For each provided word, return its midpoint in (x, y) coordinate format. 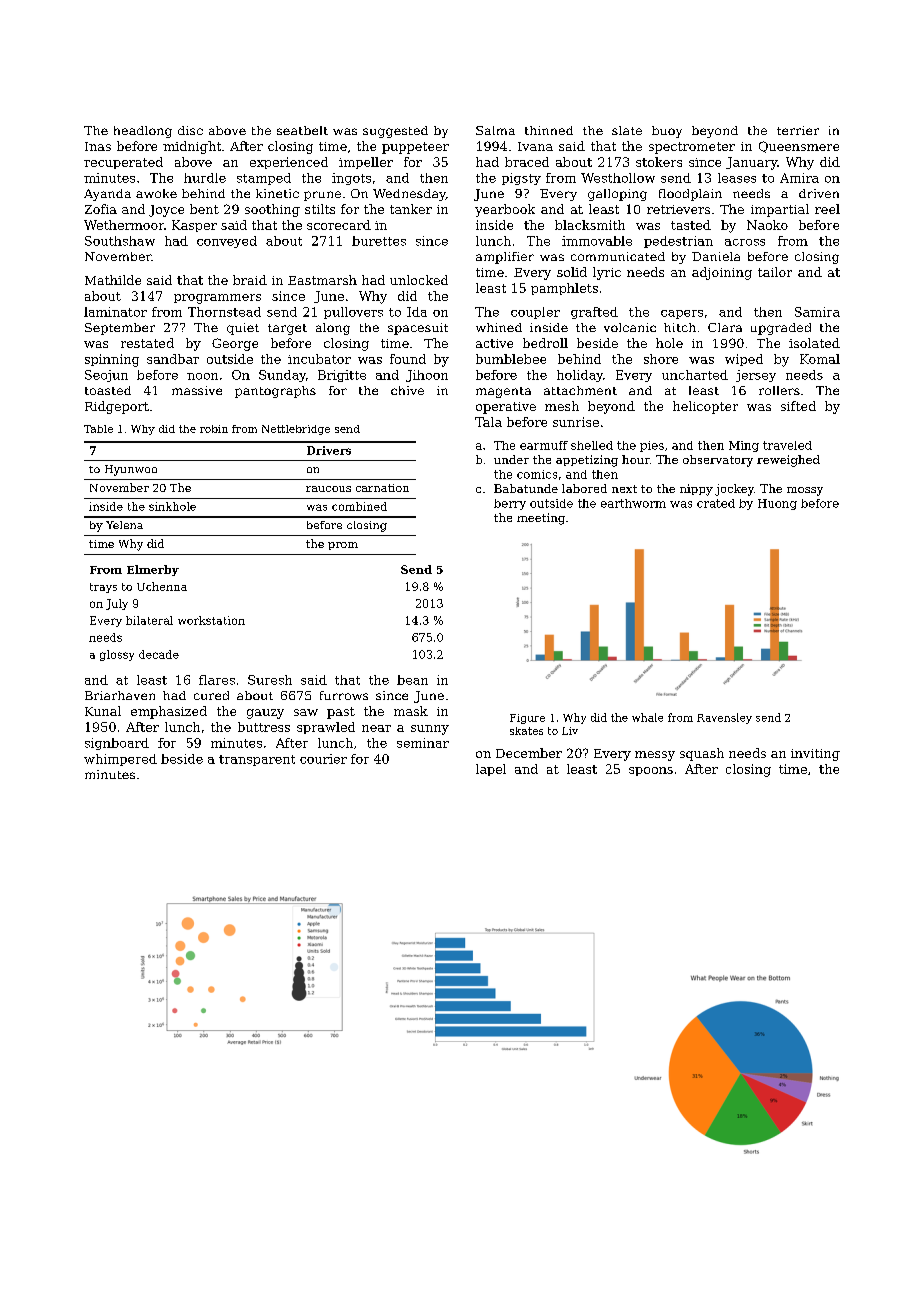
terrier (798, 130)
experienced (289, 163)
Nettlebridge (296, 430)
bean (412, 680)
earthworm (633, 503)
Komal (820, 359)
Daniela (716, 256)
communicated (618, 256)
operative (506, 408)
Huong (777, 504)
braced (527, 162)
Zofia (101, 209)
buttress (264, 727)
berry (510, 504)
